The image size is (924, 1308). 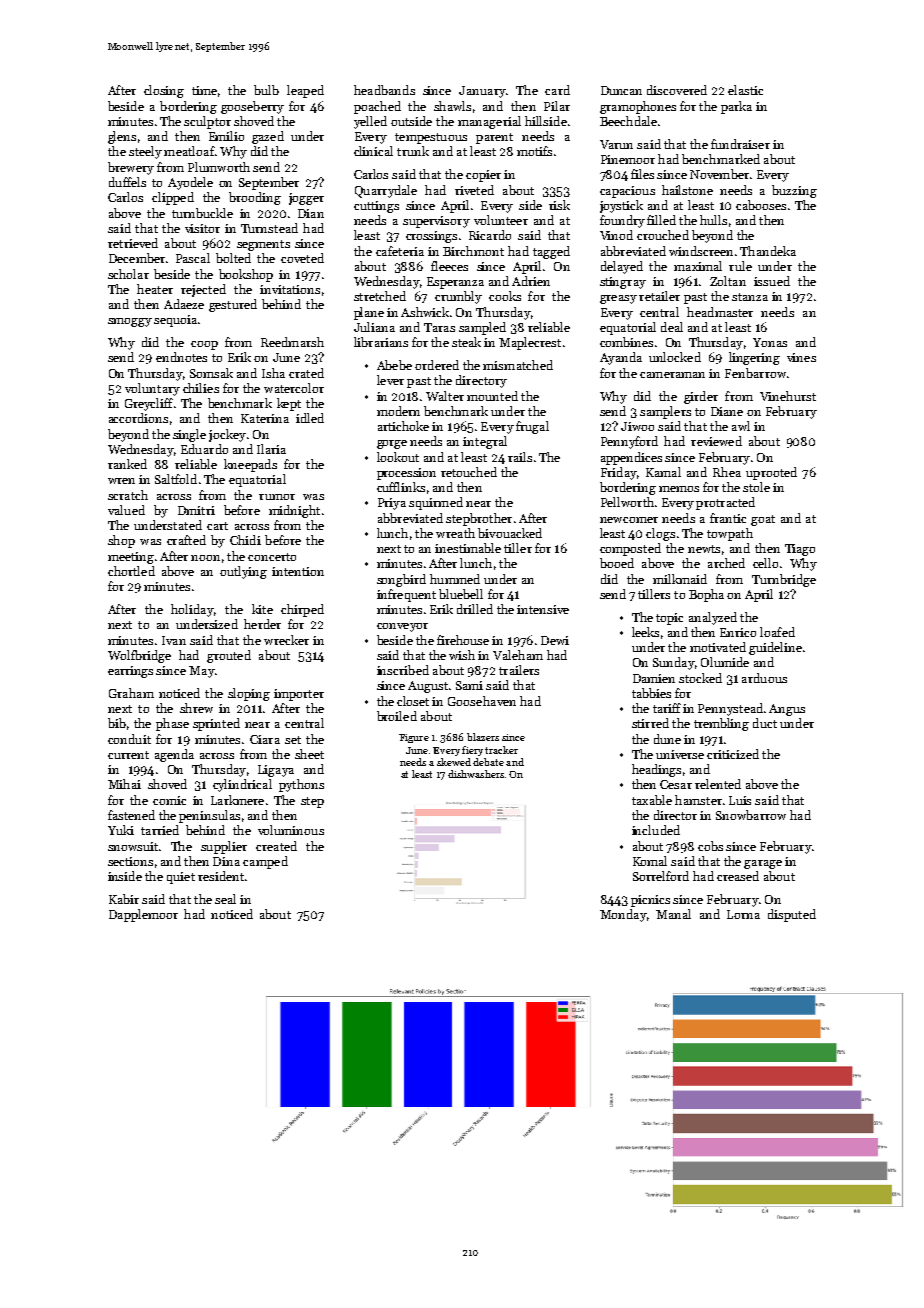 I want to click on riveted, so click(x=474, y=190).
